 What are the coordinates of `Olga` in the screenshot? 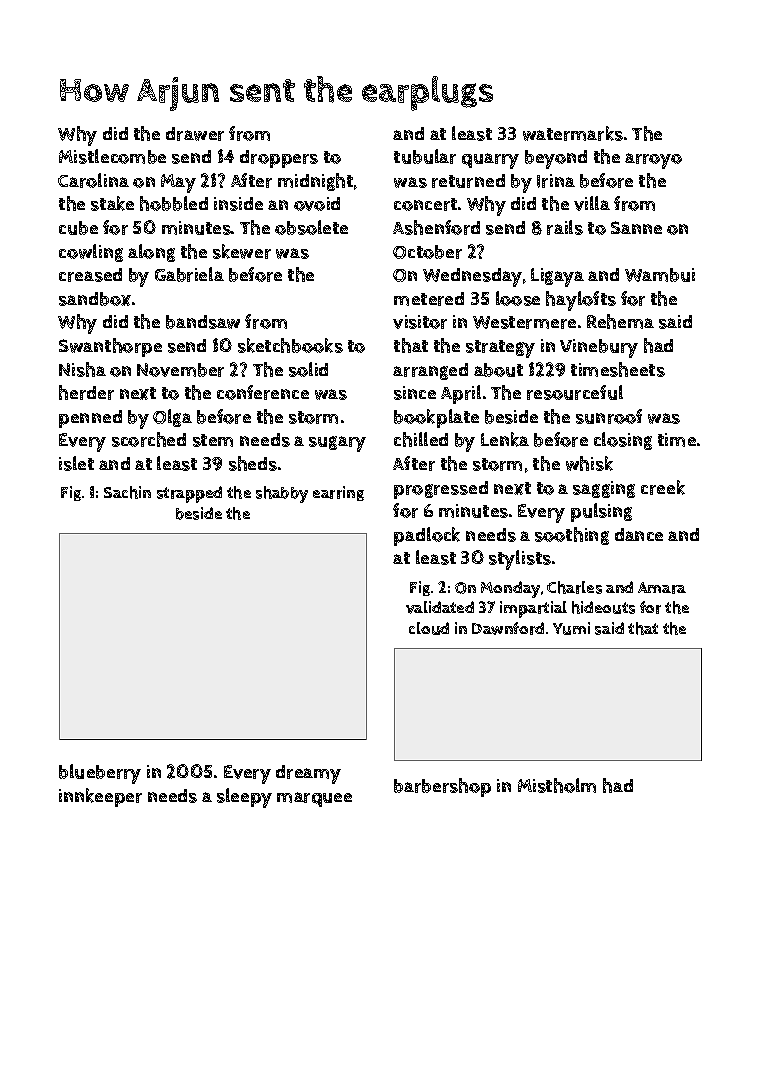 It's located at (172, 418).
